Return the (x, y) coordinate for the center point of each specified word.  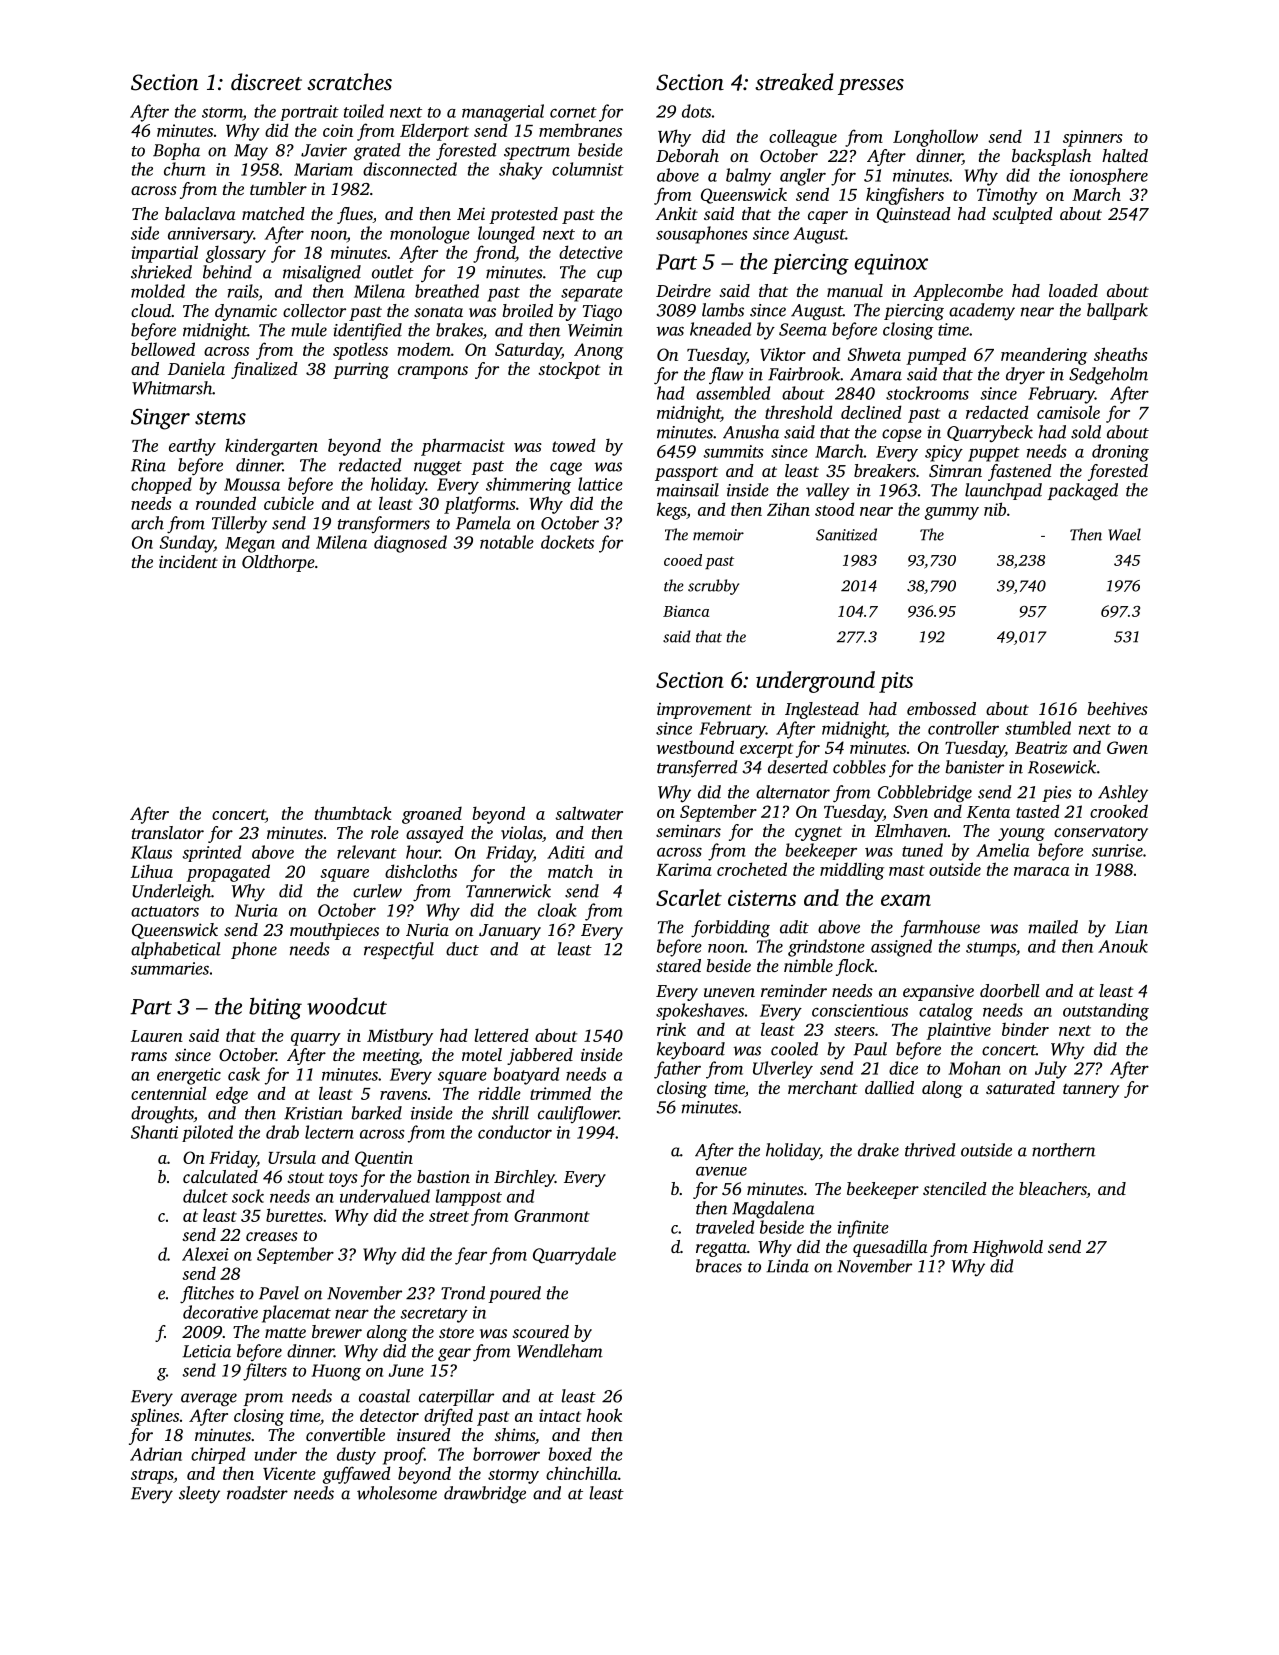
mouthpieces (334, 931)
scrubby (713, 587)
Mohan (974, 1068)
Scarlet (689, 897)
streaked (794, 81)
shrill (510, 1113)
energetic (189, 1076)
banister (974, 767)
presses (871, 87)
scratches (349, 81)
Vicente (289, 1473)
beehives (1117, 708)
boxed (570, 1454)
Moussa (252, 484)
